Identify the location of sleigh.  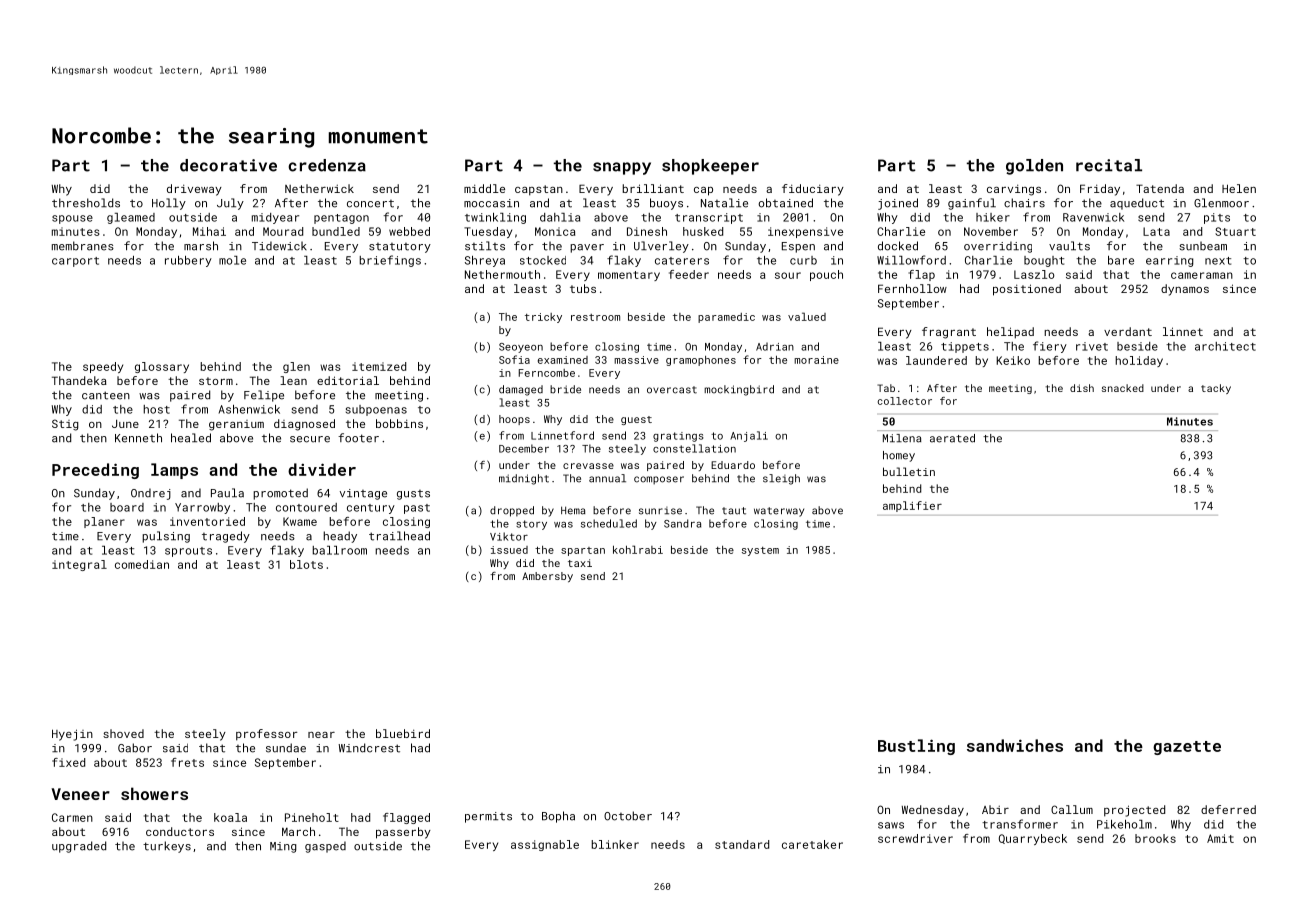
(781, 479).
